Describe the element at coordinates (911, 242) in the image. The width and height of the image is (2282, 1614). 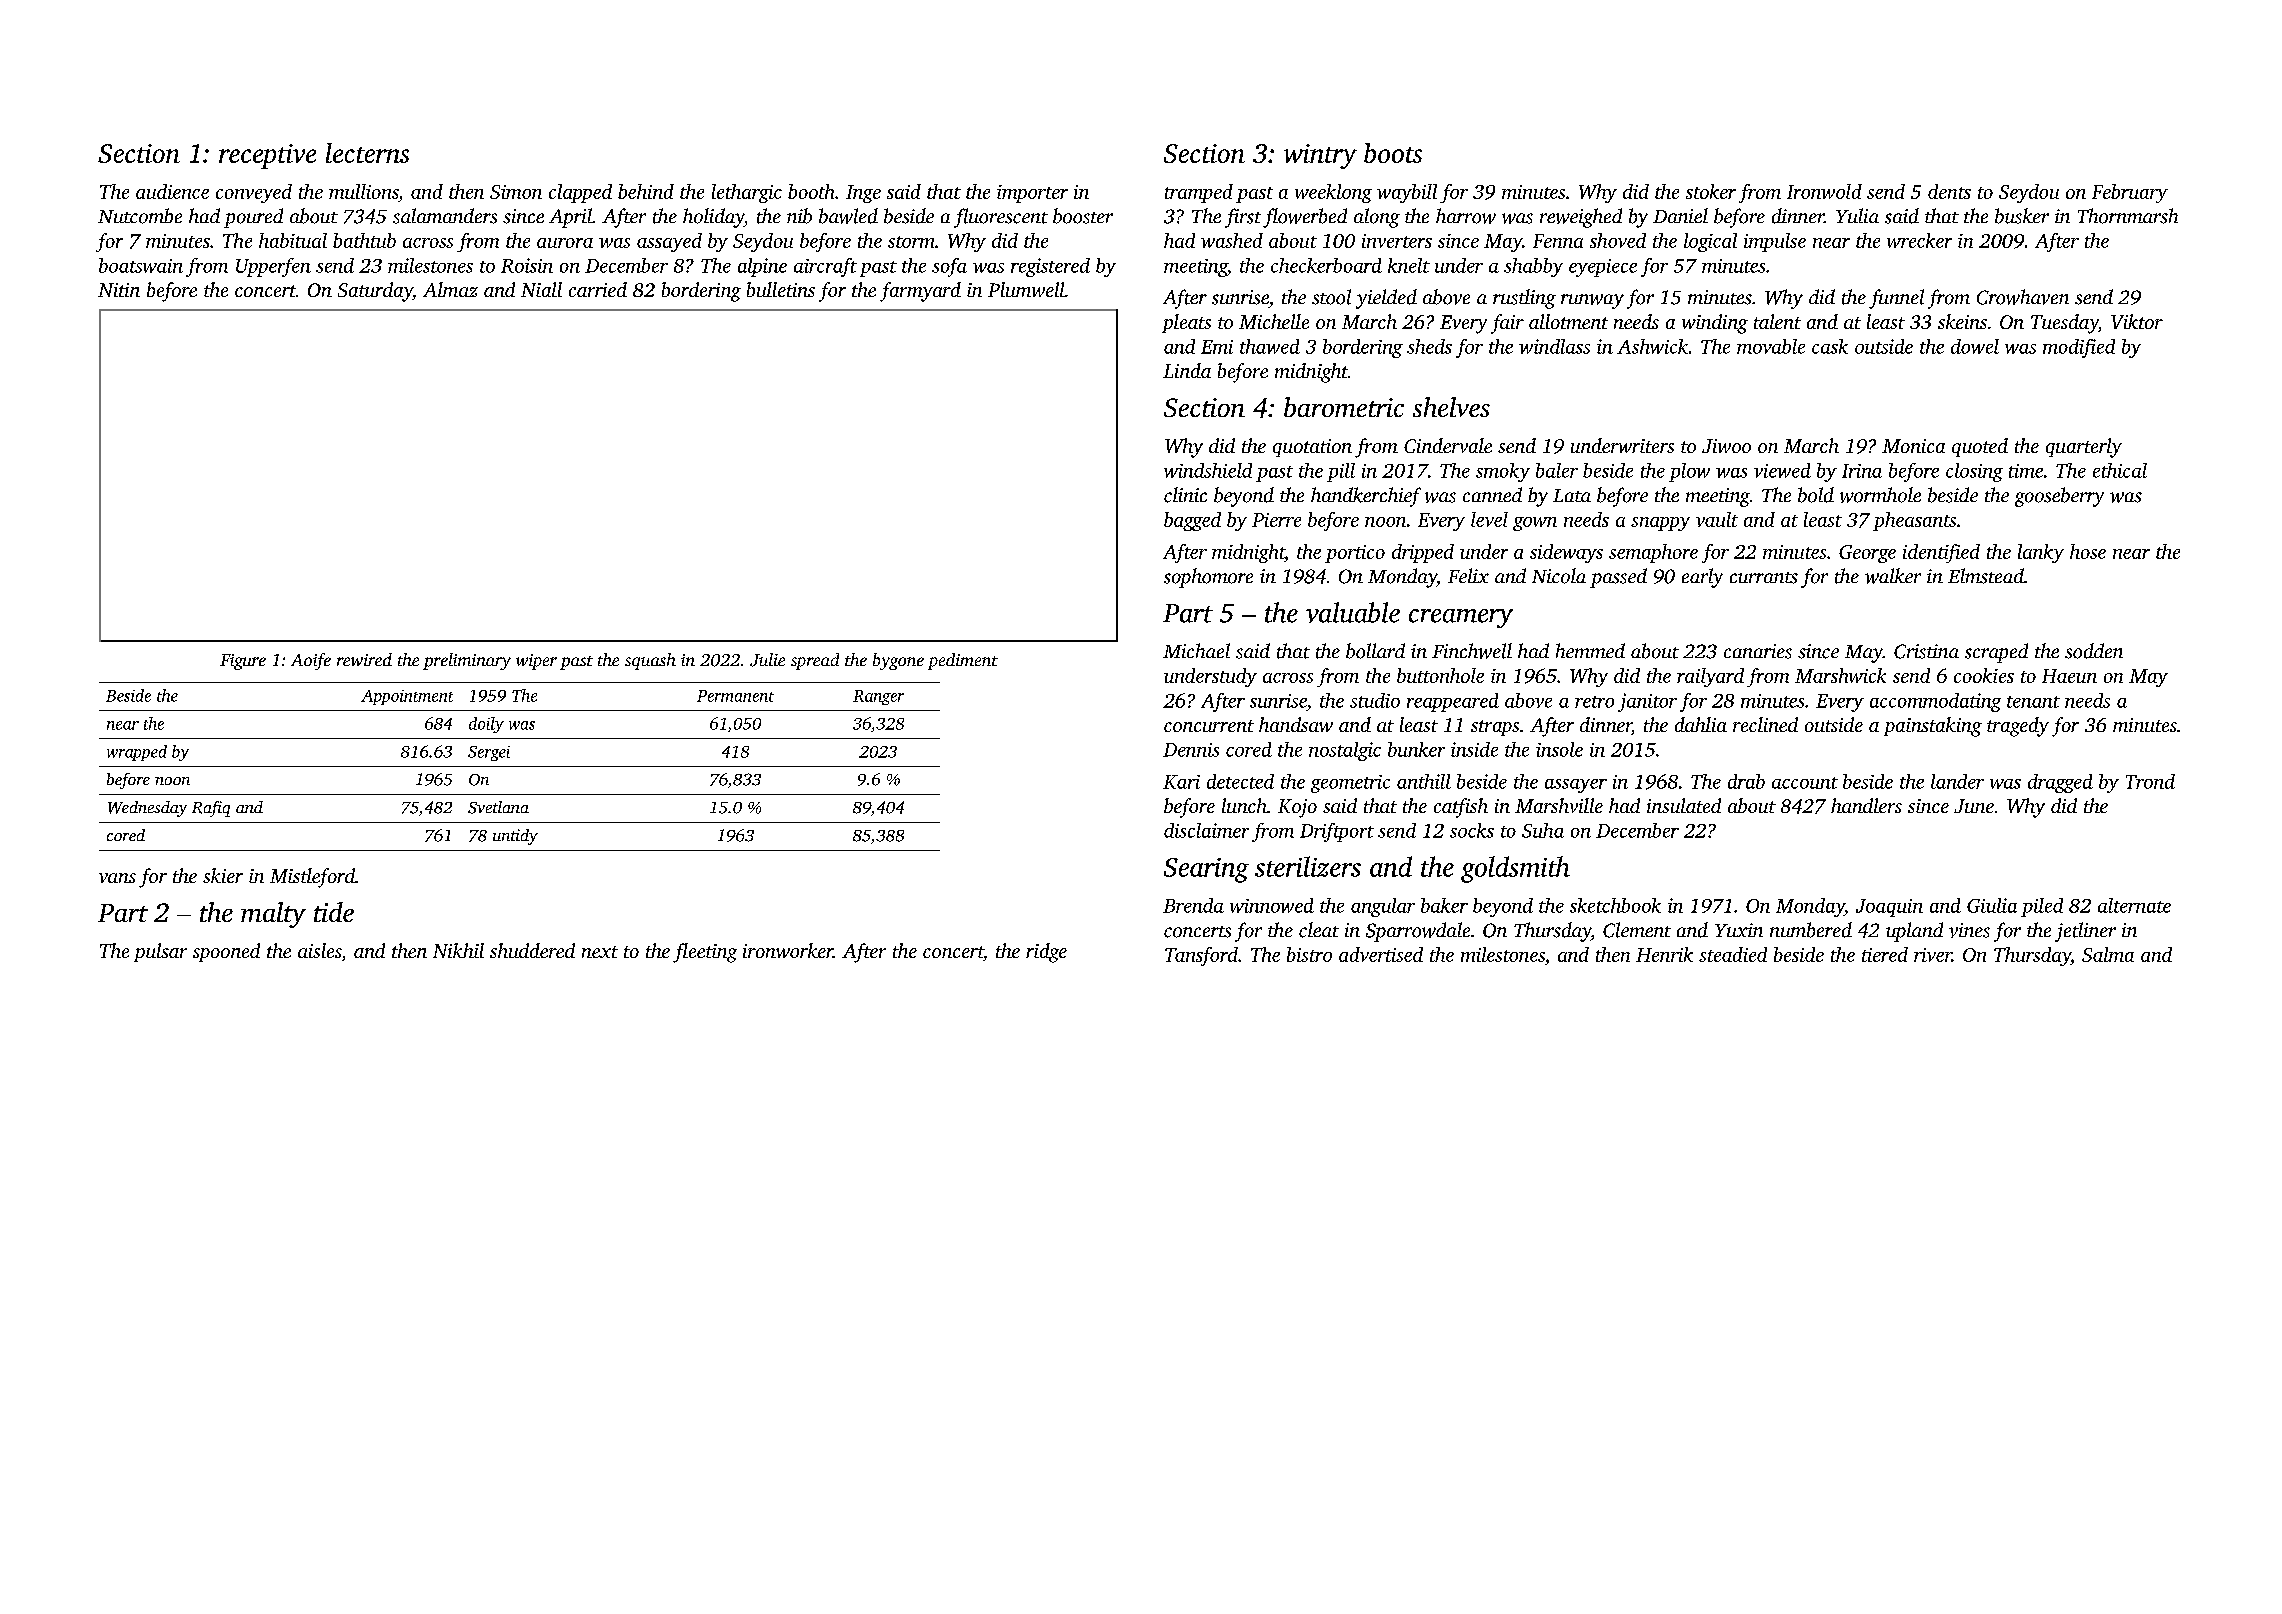
I see `storm` at that location.
